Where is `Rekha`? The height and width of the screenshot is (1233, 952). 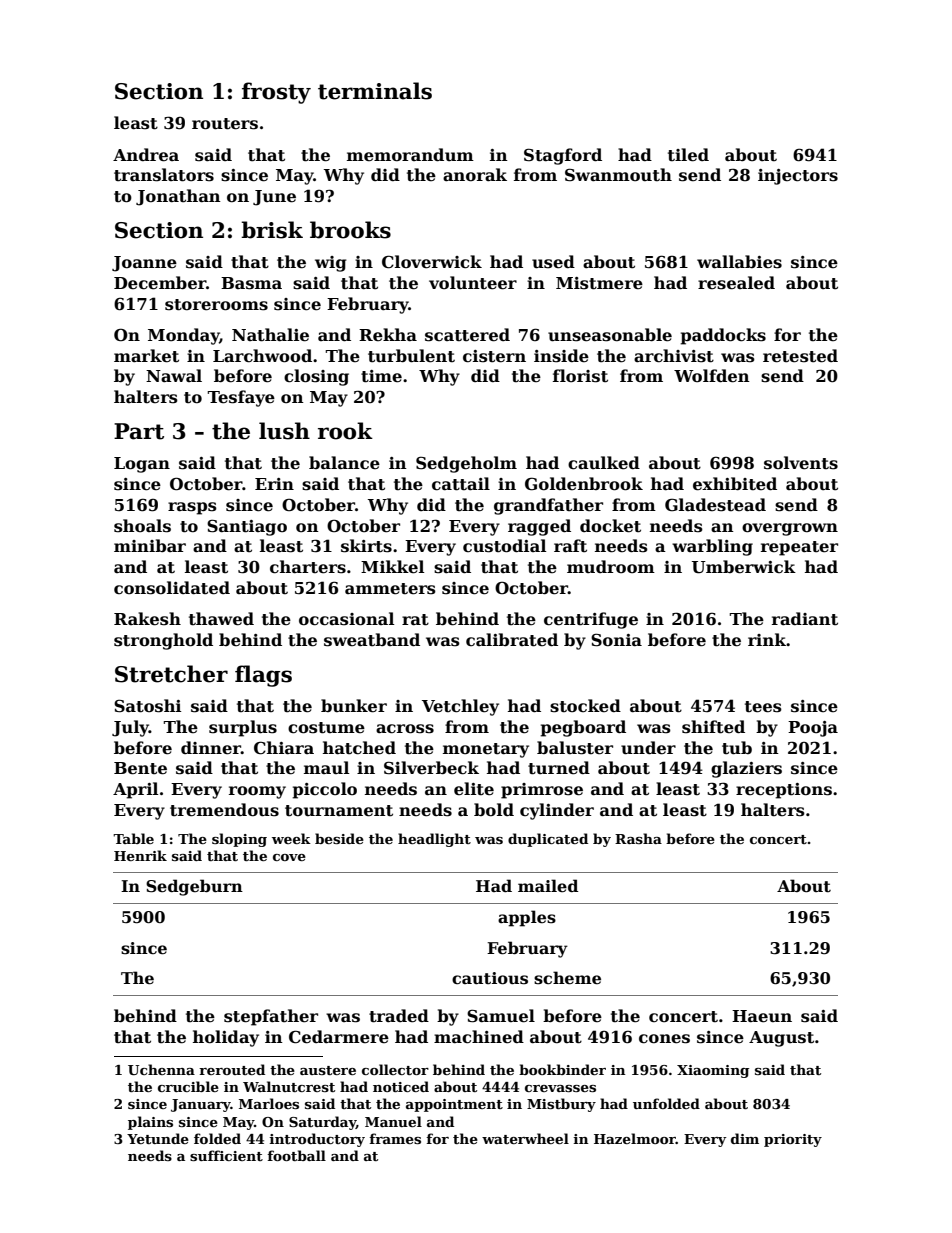
Rekha is located at coordinates (388, 334).
